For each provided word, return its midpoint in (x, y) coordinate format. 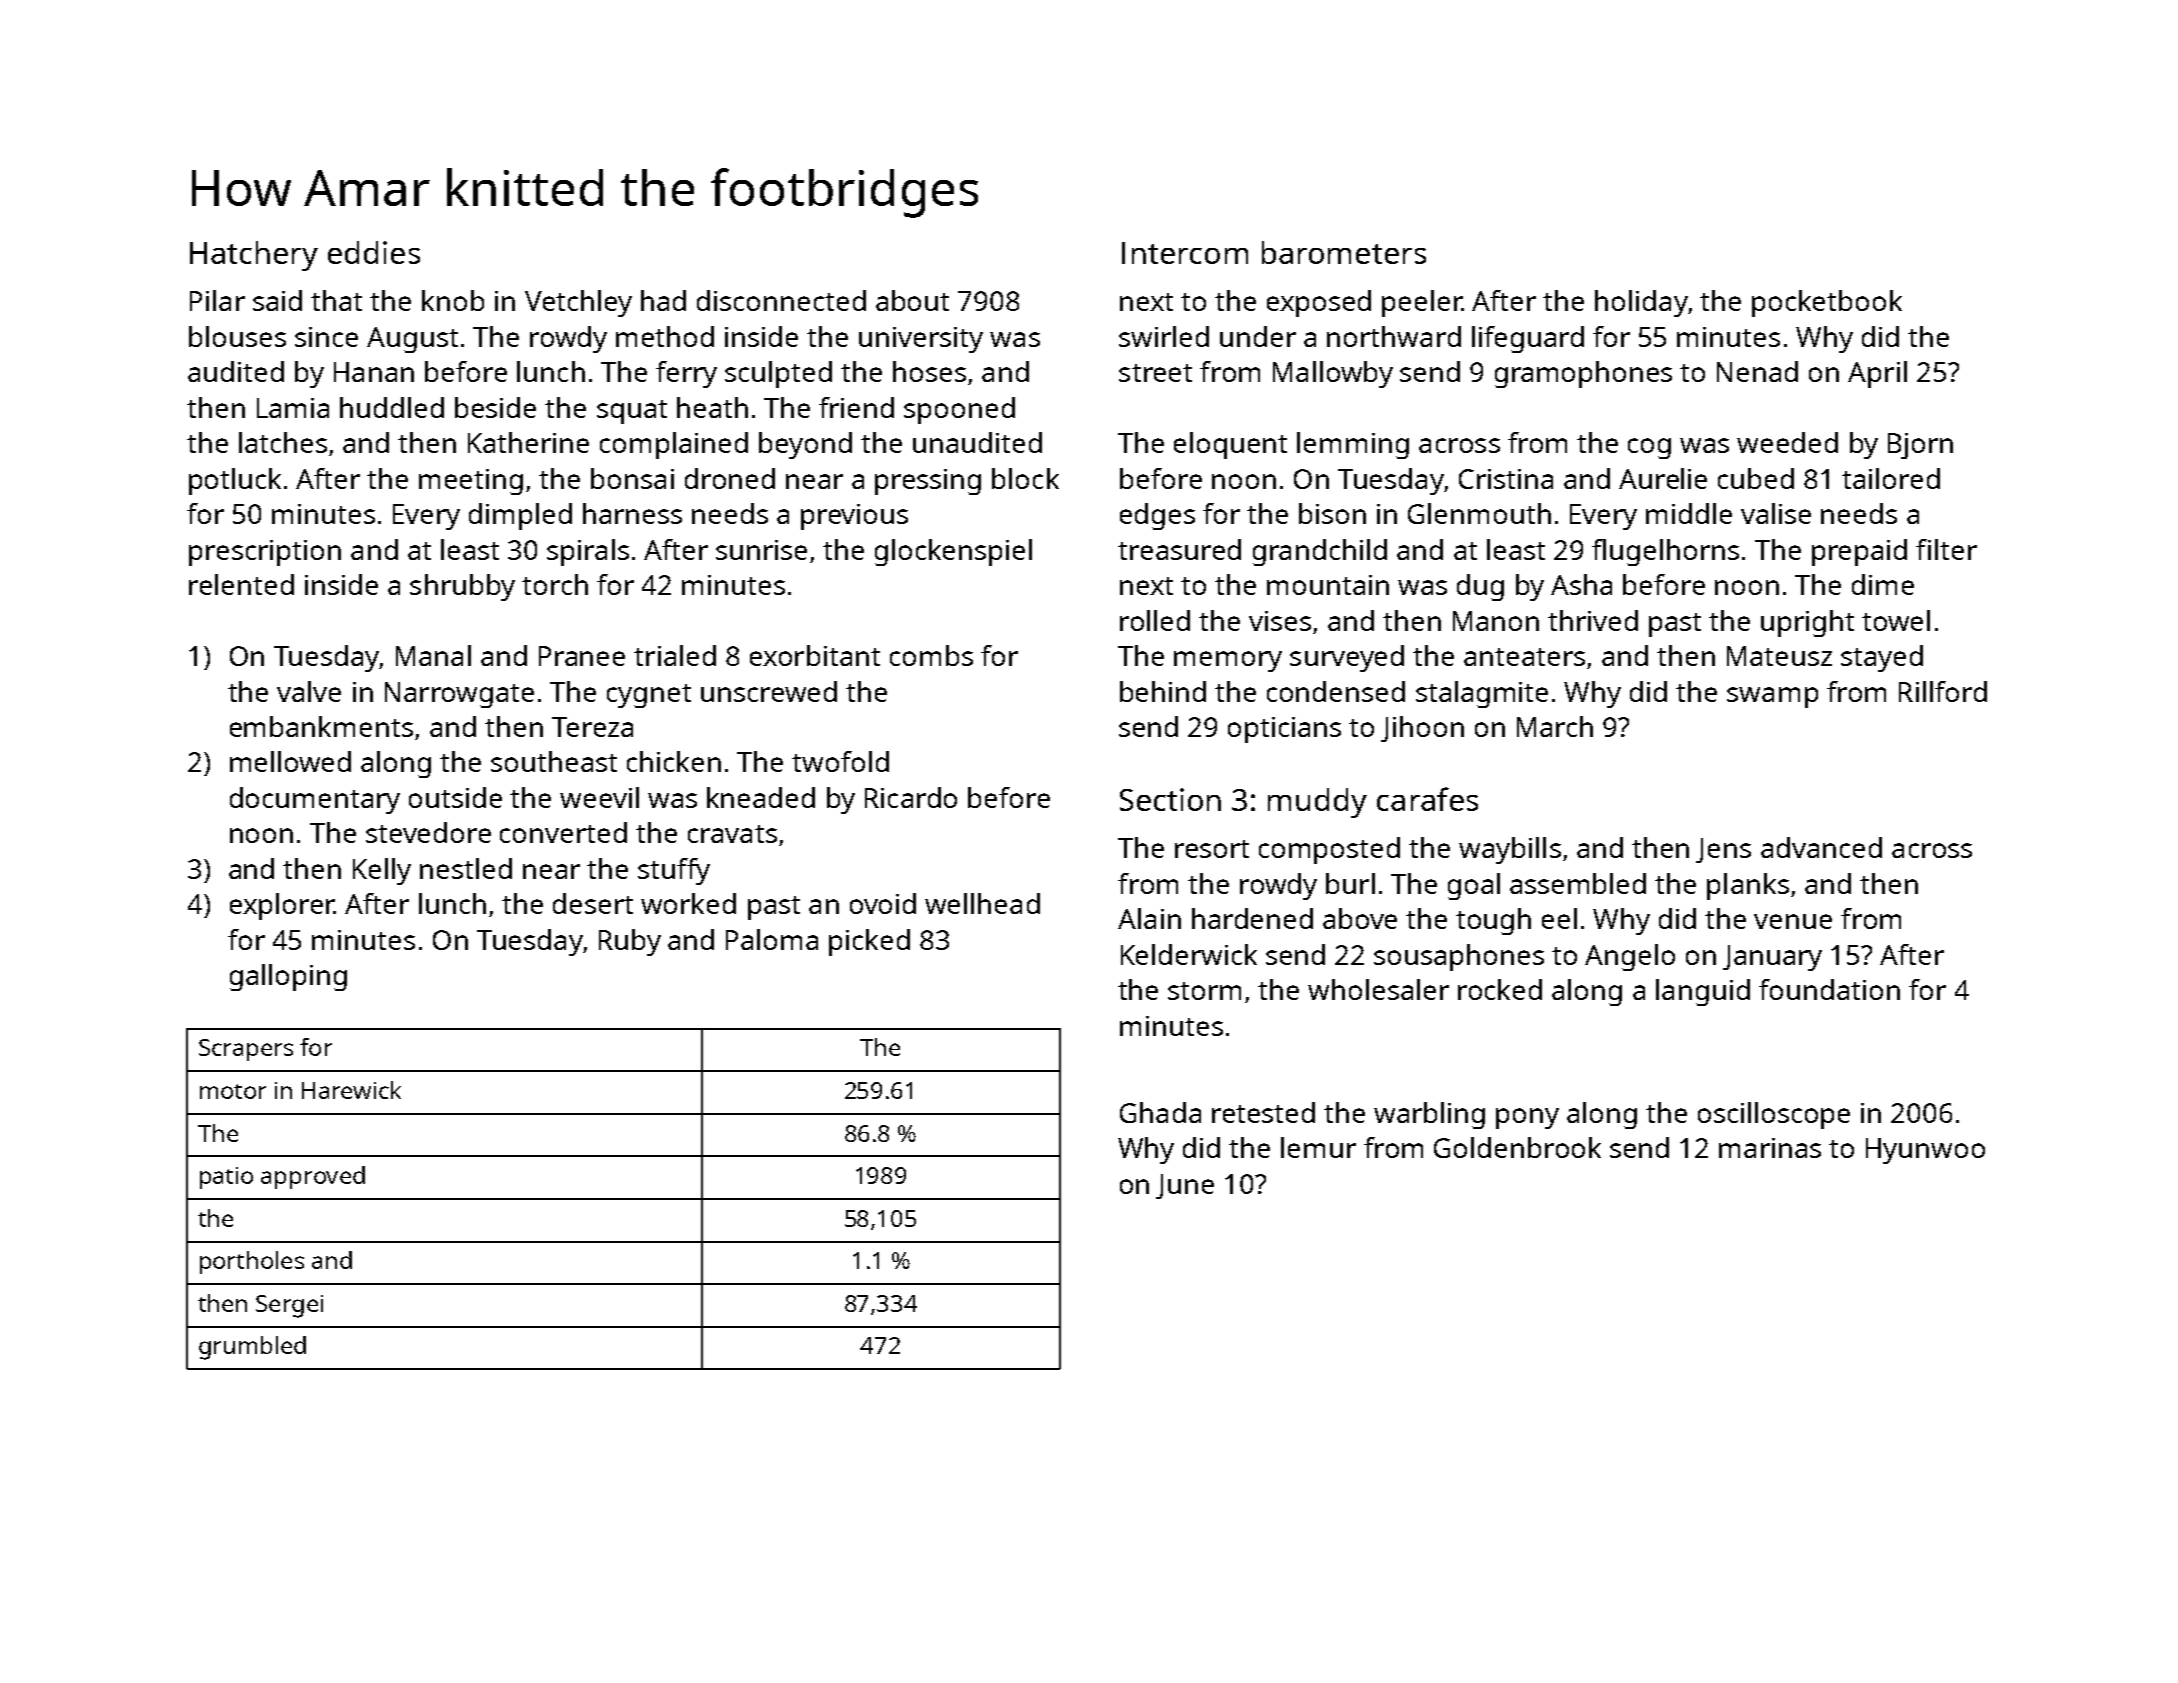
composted (1329, 850)
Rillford (1943, 691)
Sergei (289, 1306)
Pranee (582, 656)
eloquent (1230, 445)
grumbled (252, 1348)
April (1877, 374)
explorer (282, 906)
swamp (1772, 697)
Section (1170, 799)
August (412, 340)
